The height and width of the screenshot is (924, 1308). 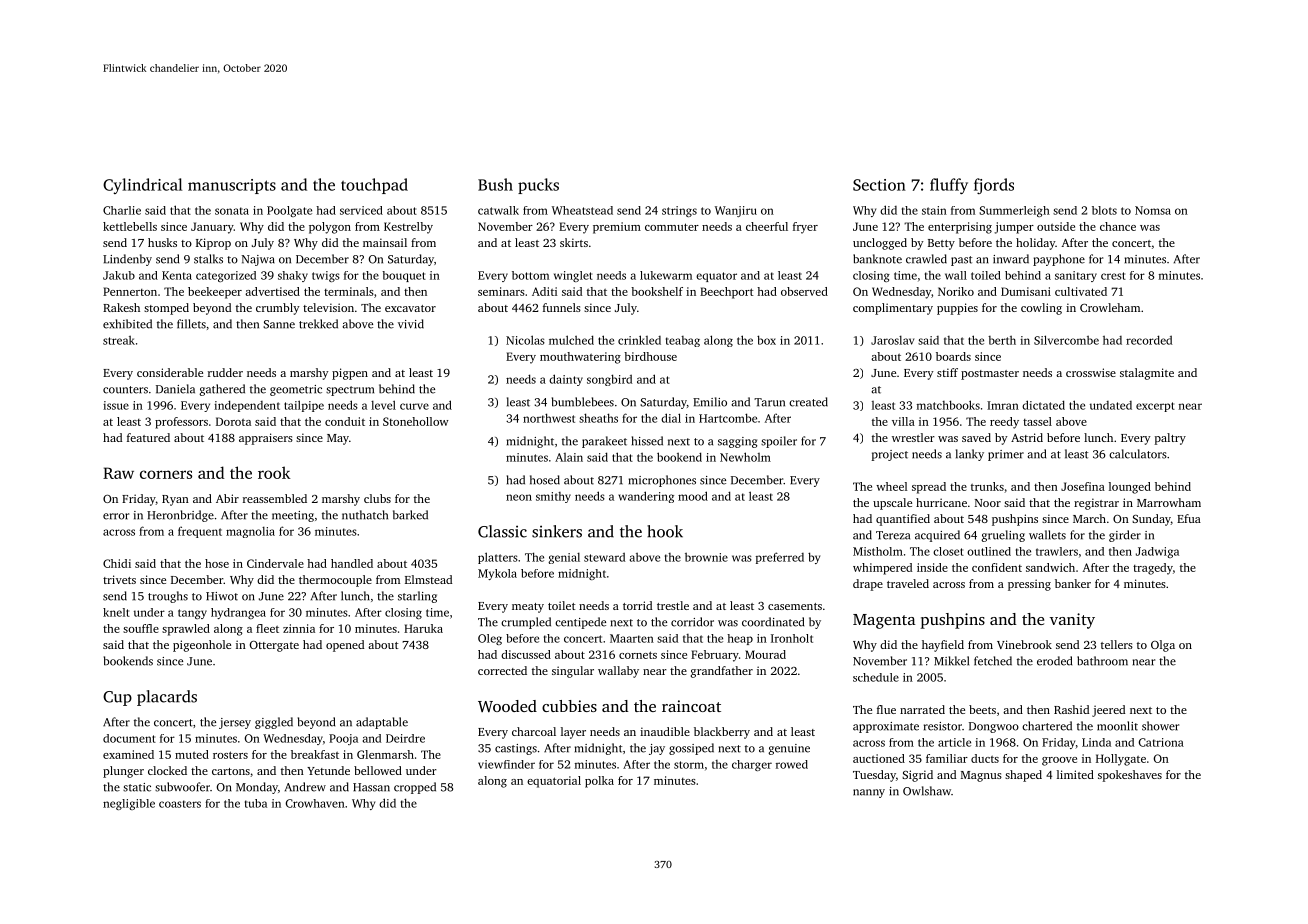 What do you see at coordinates (129, 804) in the screenshot?
I see `negligible` at bounding box center [129, 804].
